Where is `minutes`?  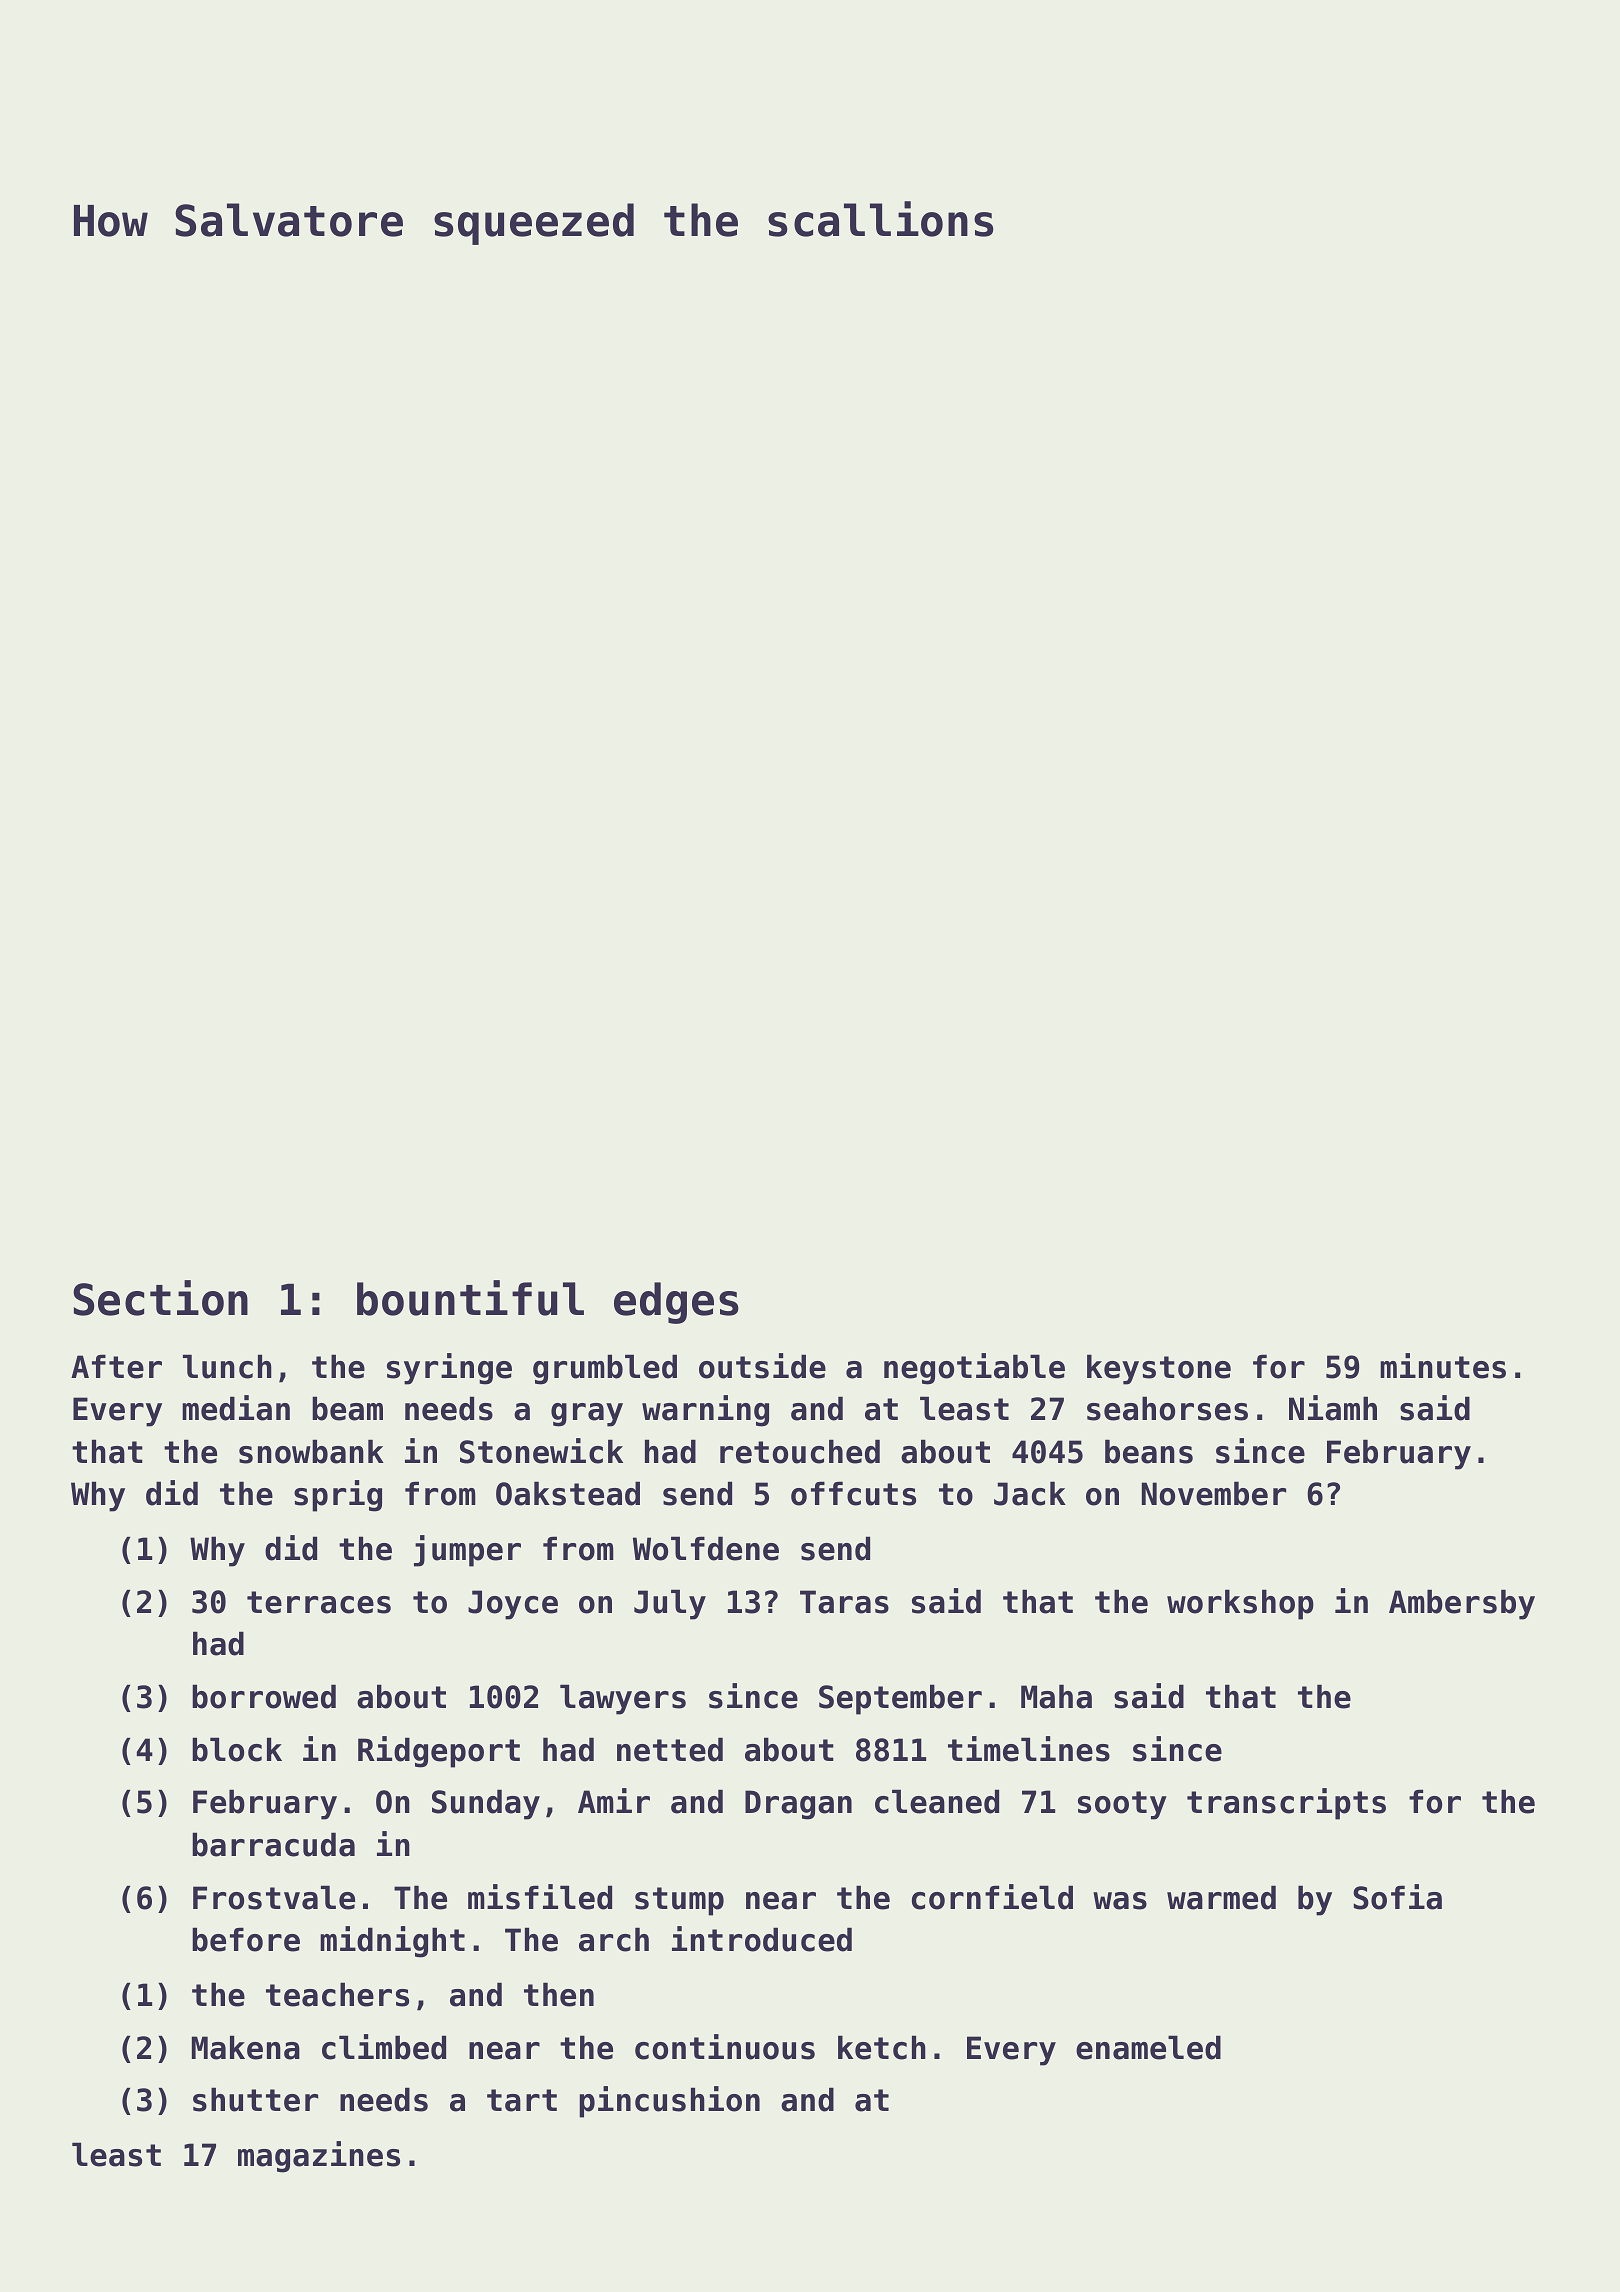 minutes is located at coordinates (1443, 1366).
